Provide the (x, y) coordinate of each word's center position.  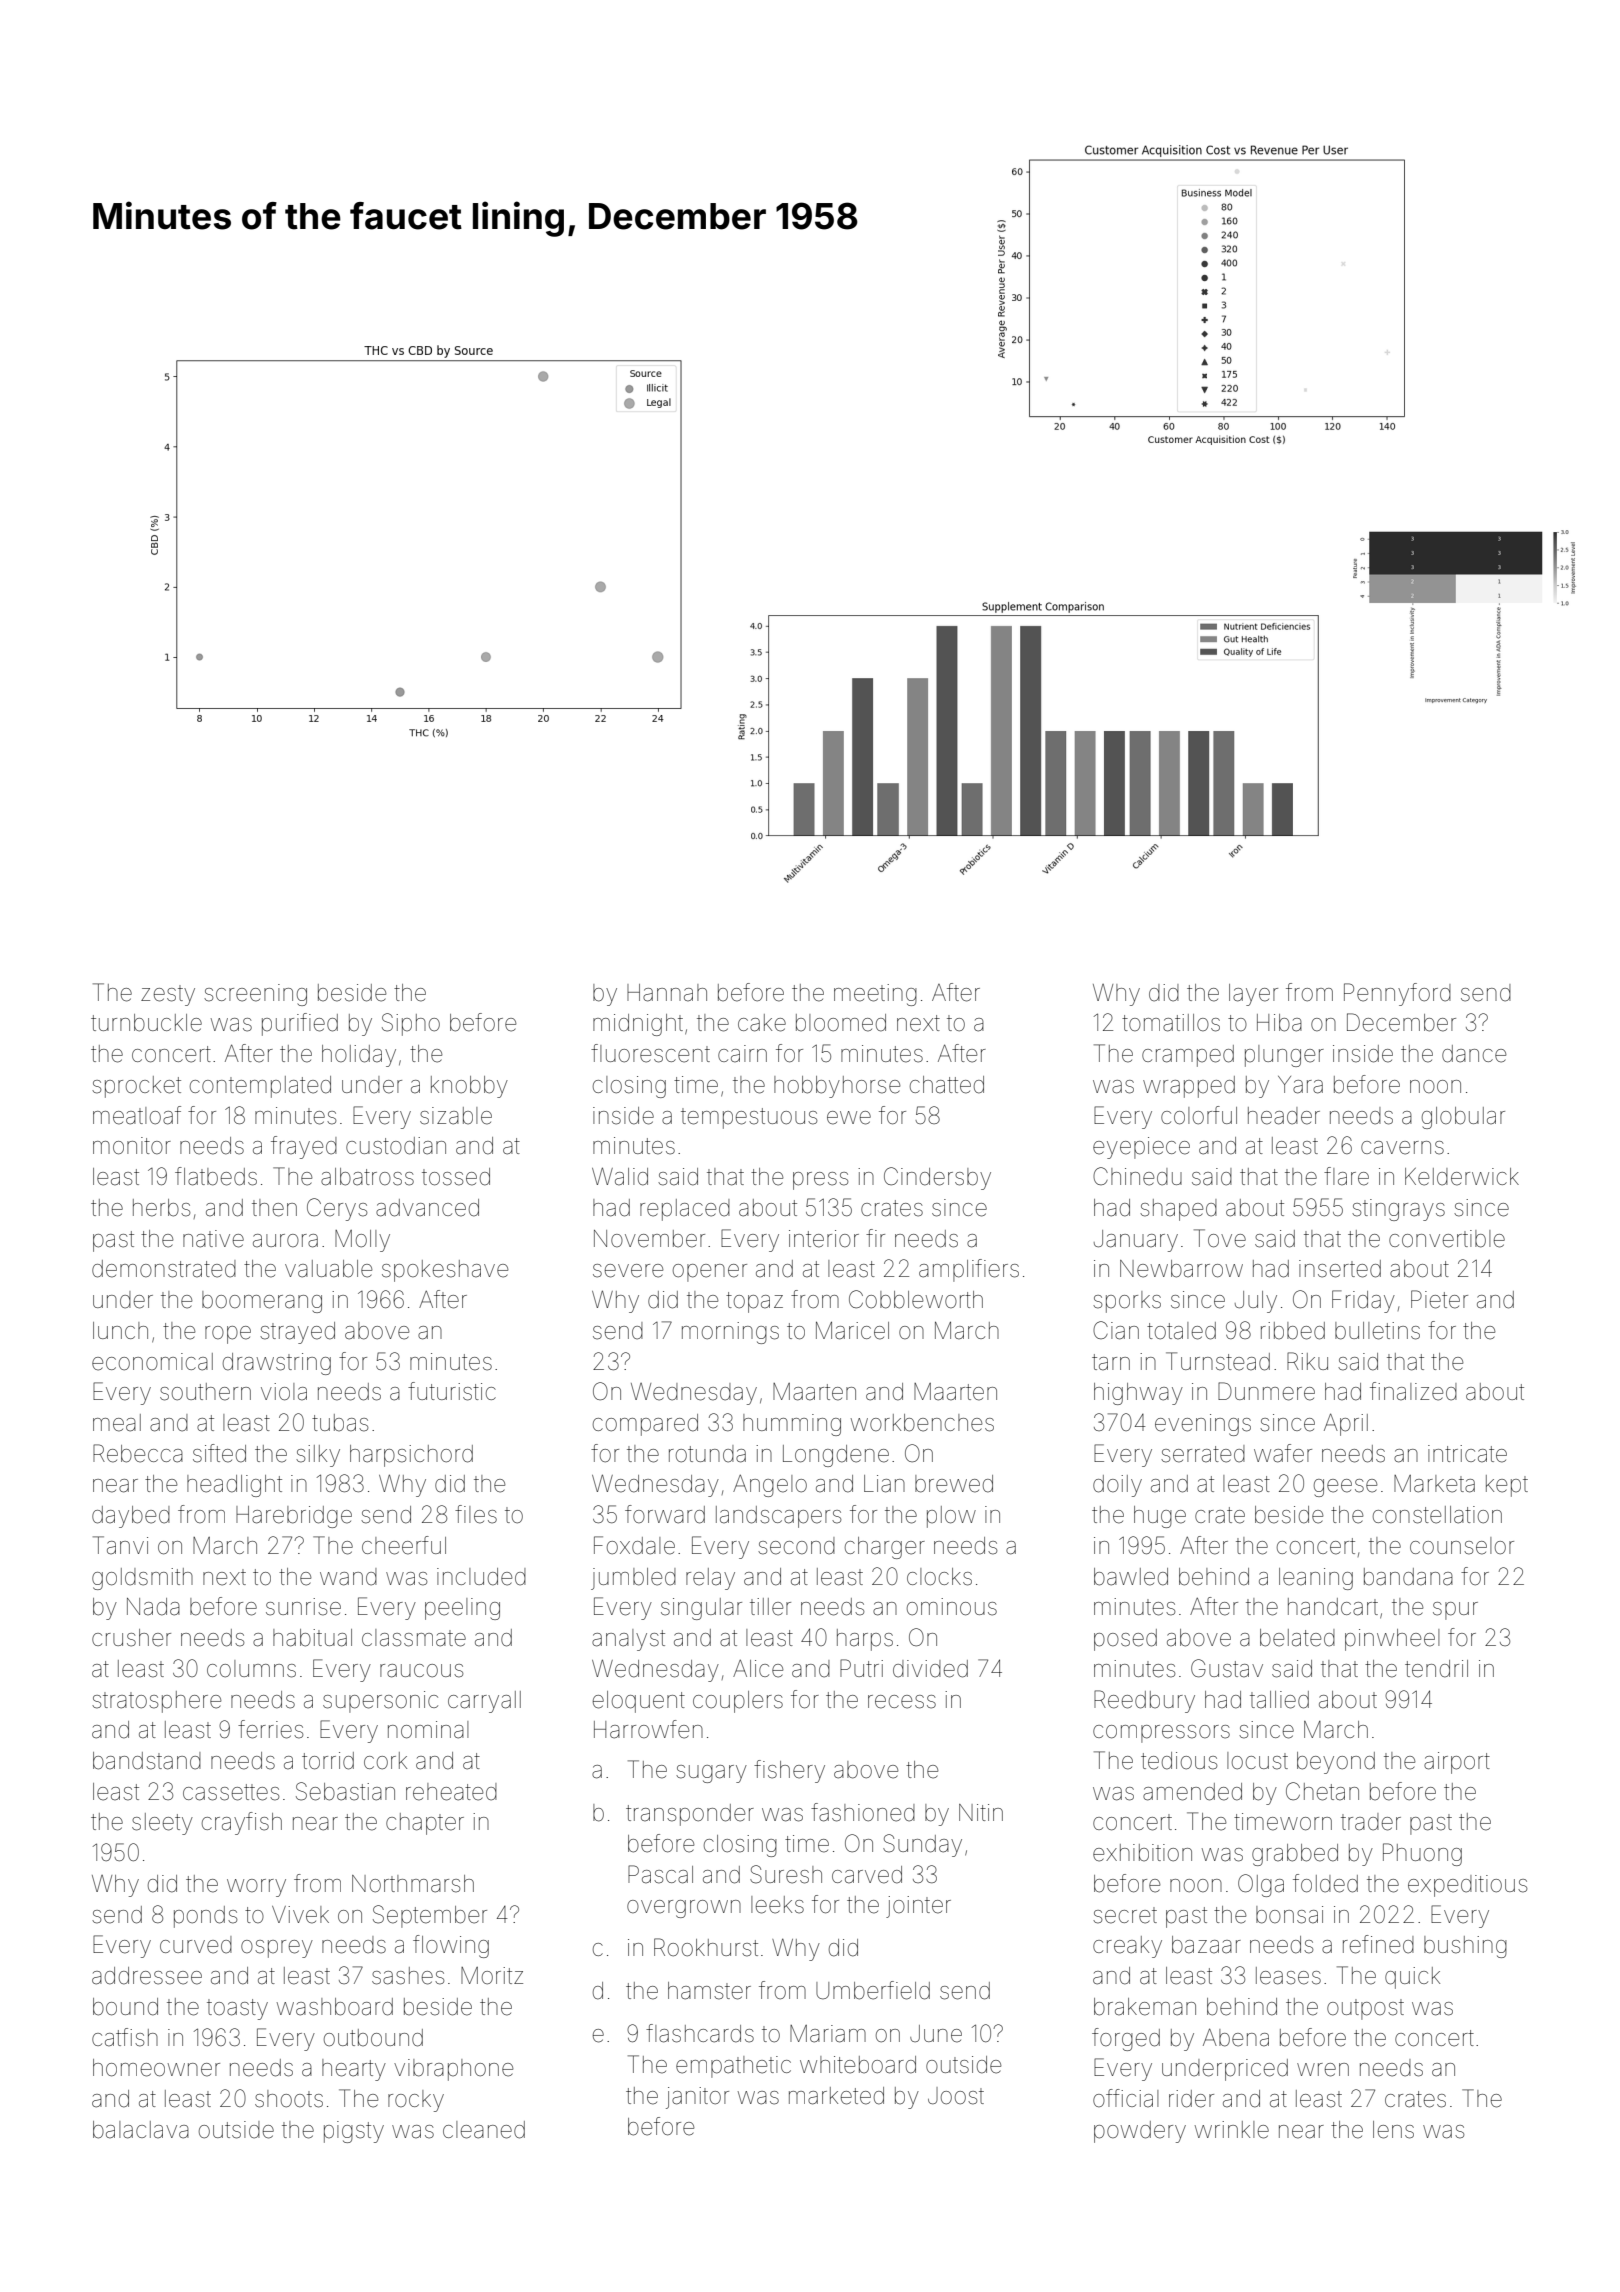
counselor (1462, 1546)
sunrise (303, 1607)
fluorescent (650, 1053)
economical (152, 1362)
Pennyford (1397, 994)
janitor (697, 2098)
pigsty (354, 2132)
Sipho (411, 1024)
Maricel (852, 1331)
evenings (1203, 1425)
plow (951, 1517)
